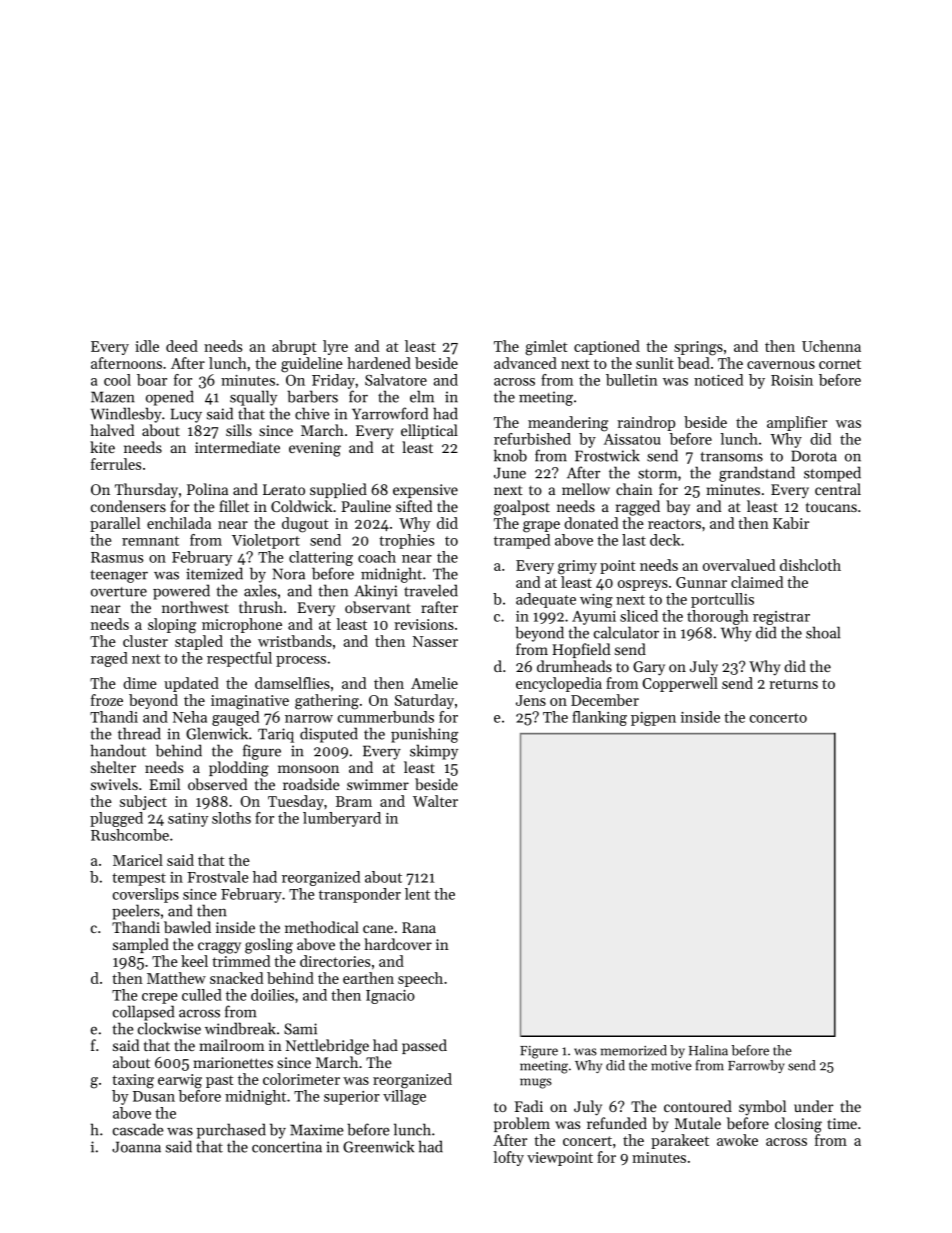  Describe the element at coordinates (546, 600) in the image. I see `adequate` at that location.
